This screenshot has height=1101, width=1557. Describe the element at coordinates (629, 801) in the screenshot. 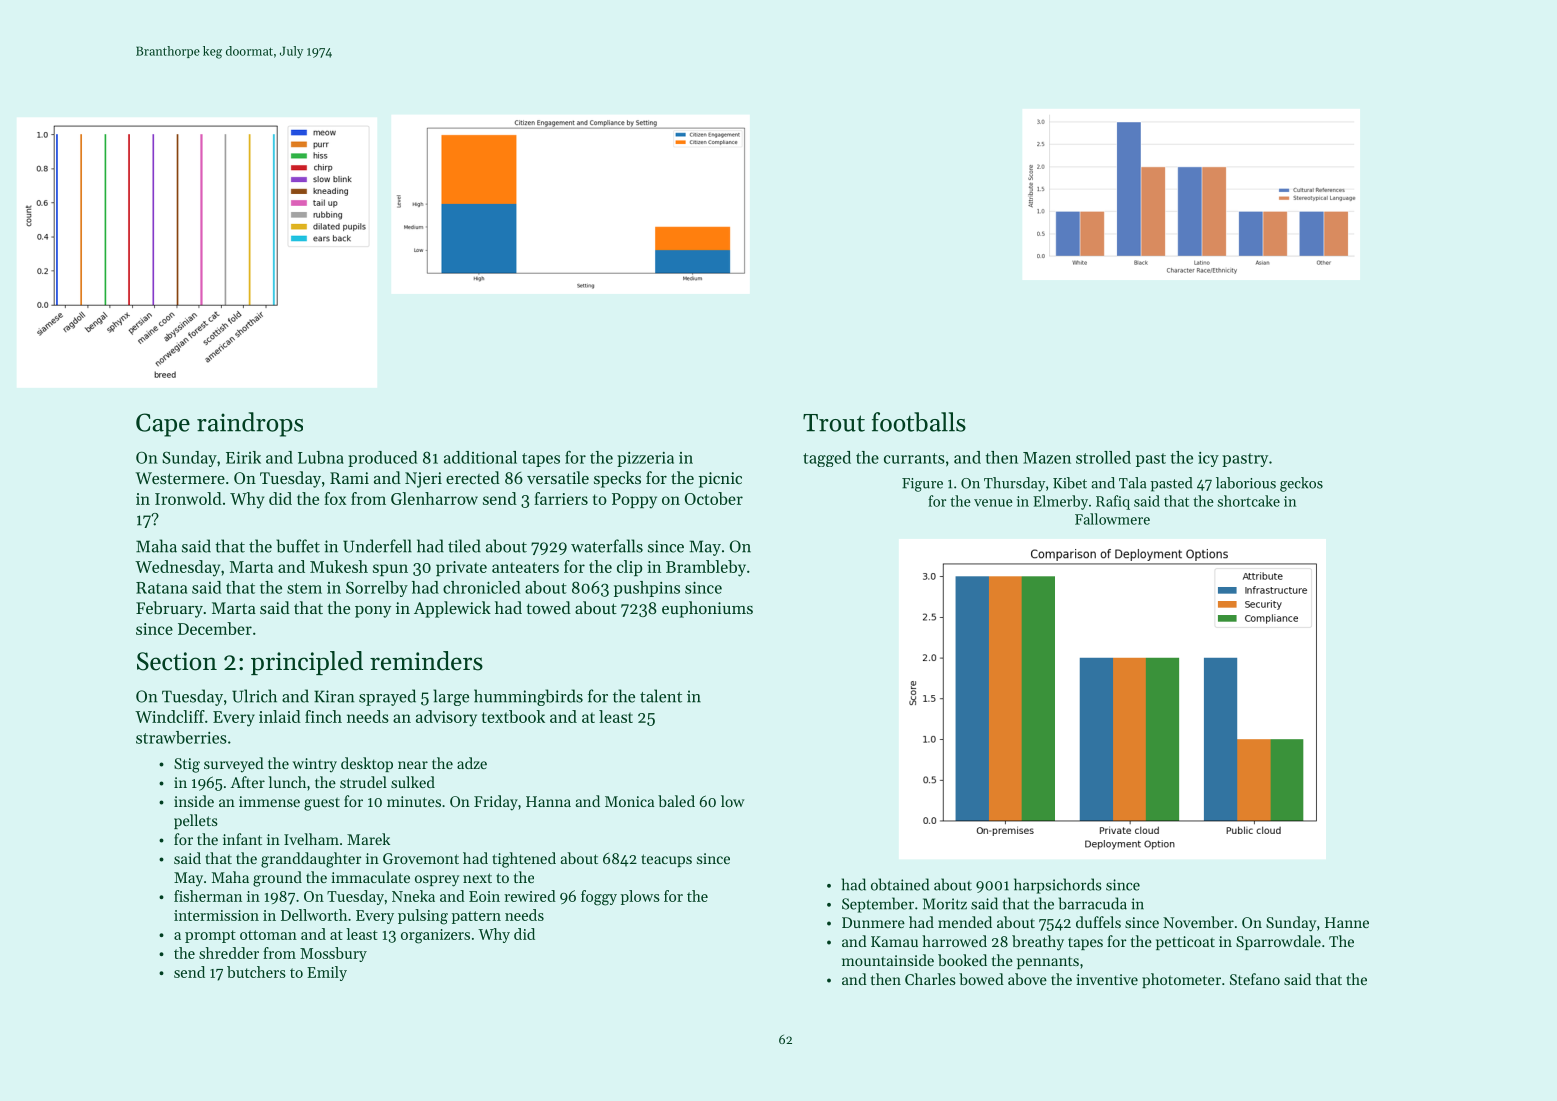

I see `Monica` at that location.
